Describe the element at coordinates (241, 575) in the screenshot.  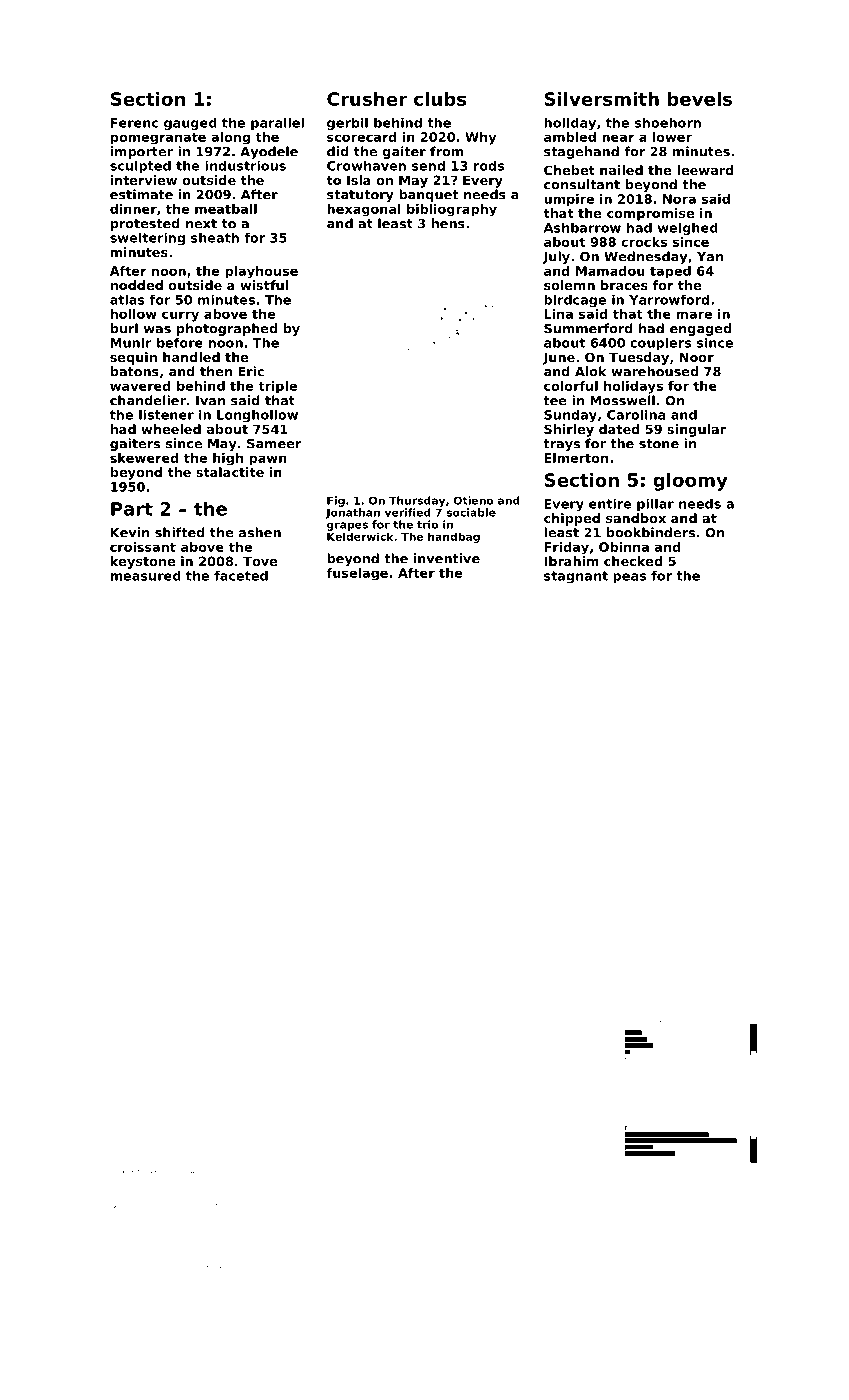
I see `faceted` at that location.
